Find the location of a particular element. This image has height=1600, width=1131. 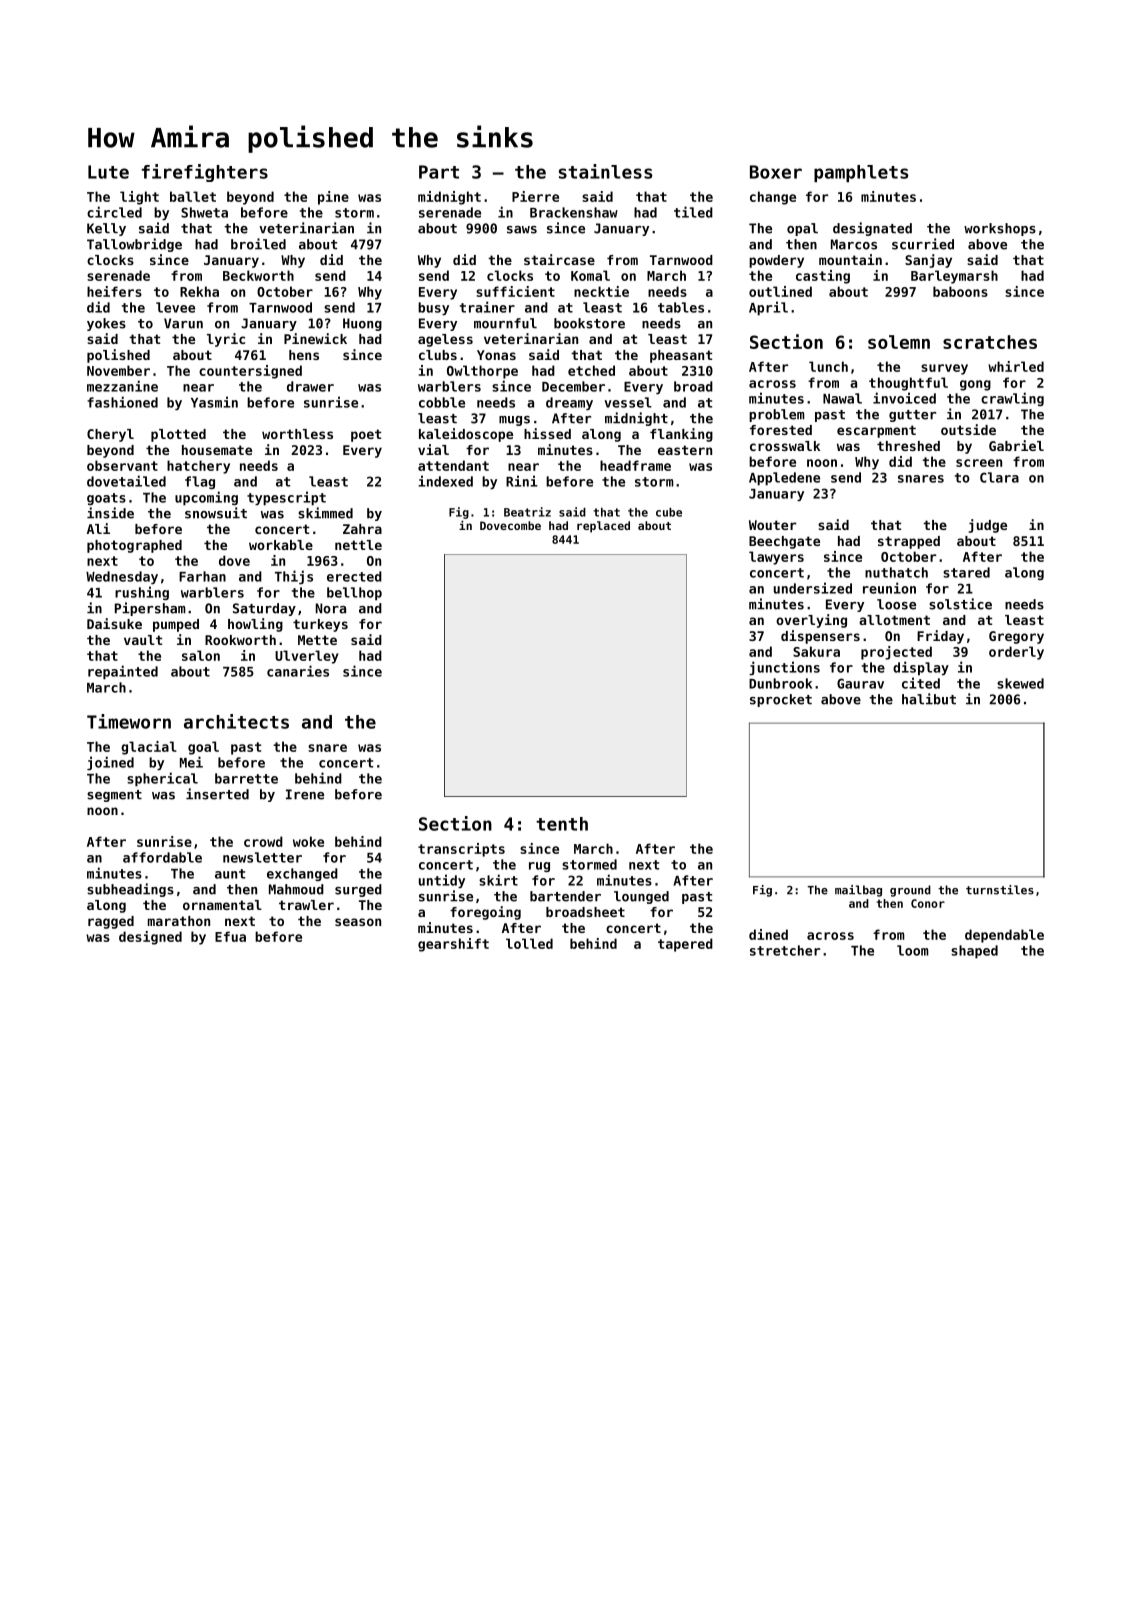

woke is located at coordinates (308, 841).
